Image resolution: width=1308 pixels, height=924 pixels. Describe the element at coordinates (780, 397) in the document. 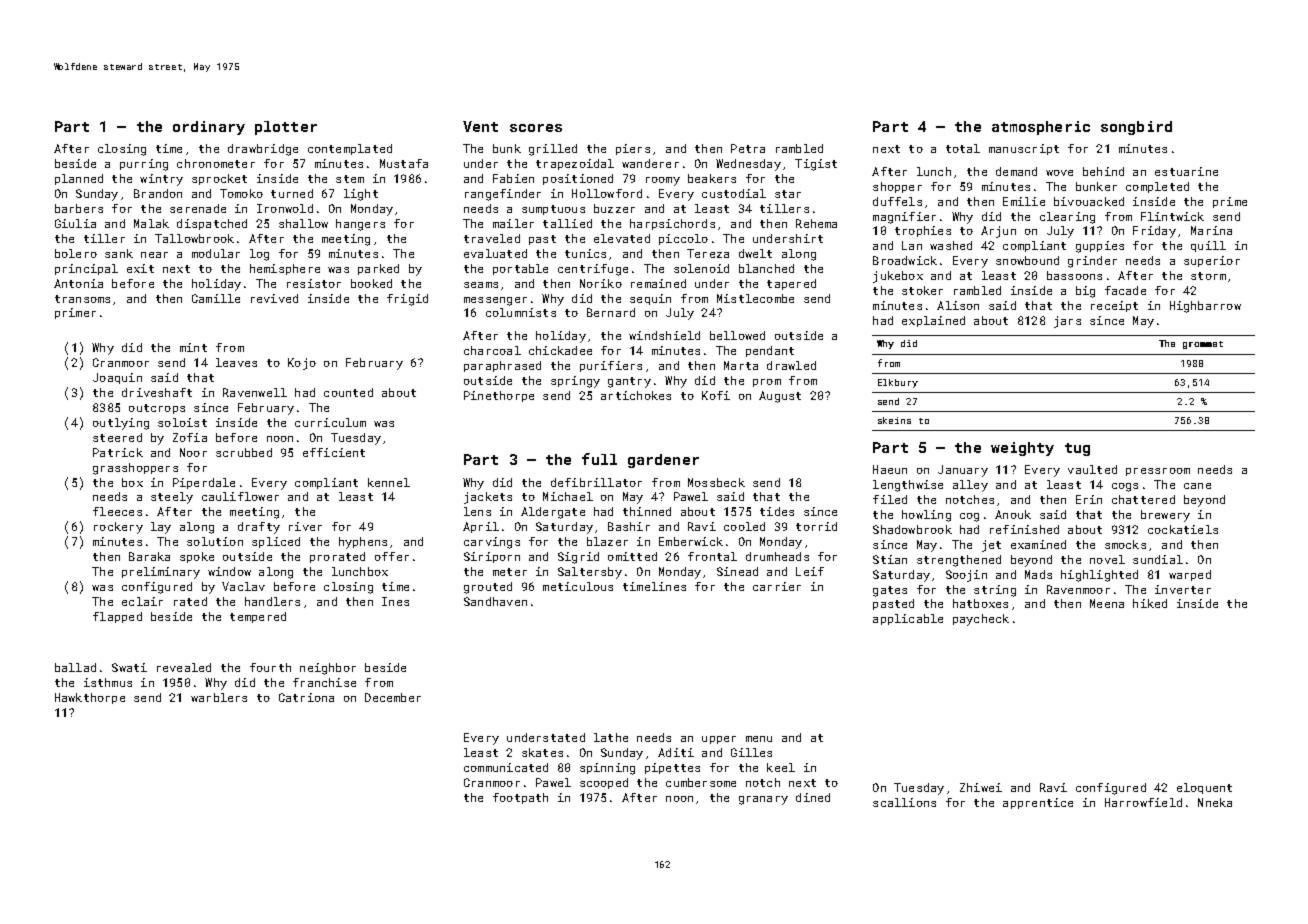

I see `August` at that location.
